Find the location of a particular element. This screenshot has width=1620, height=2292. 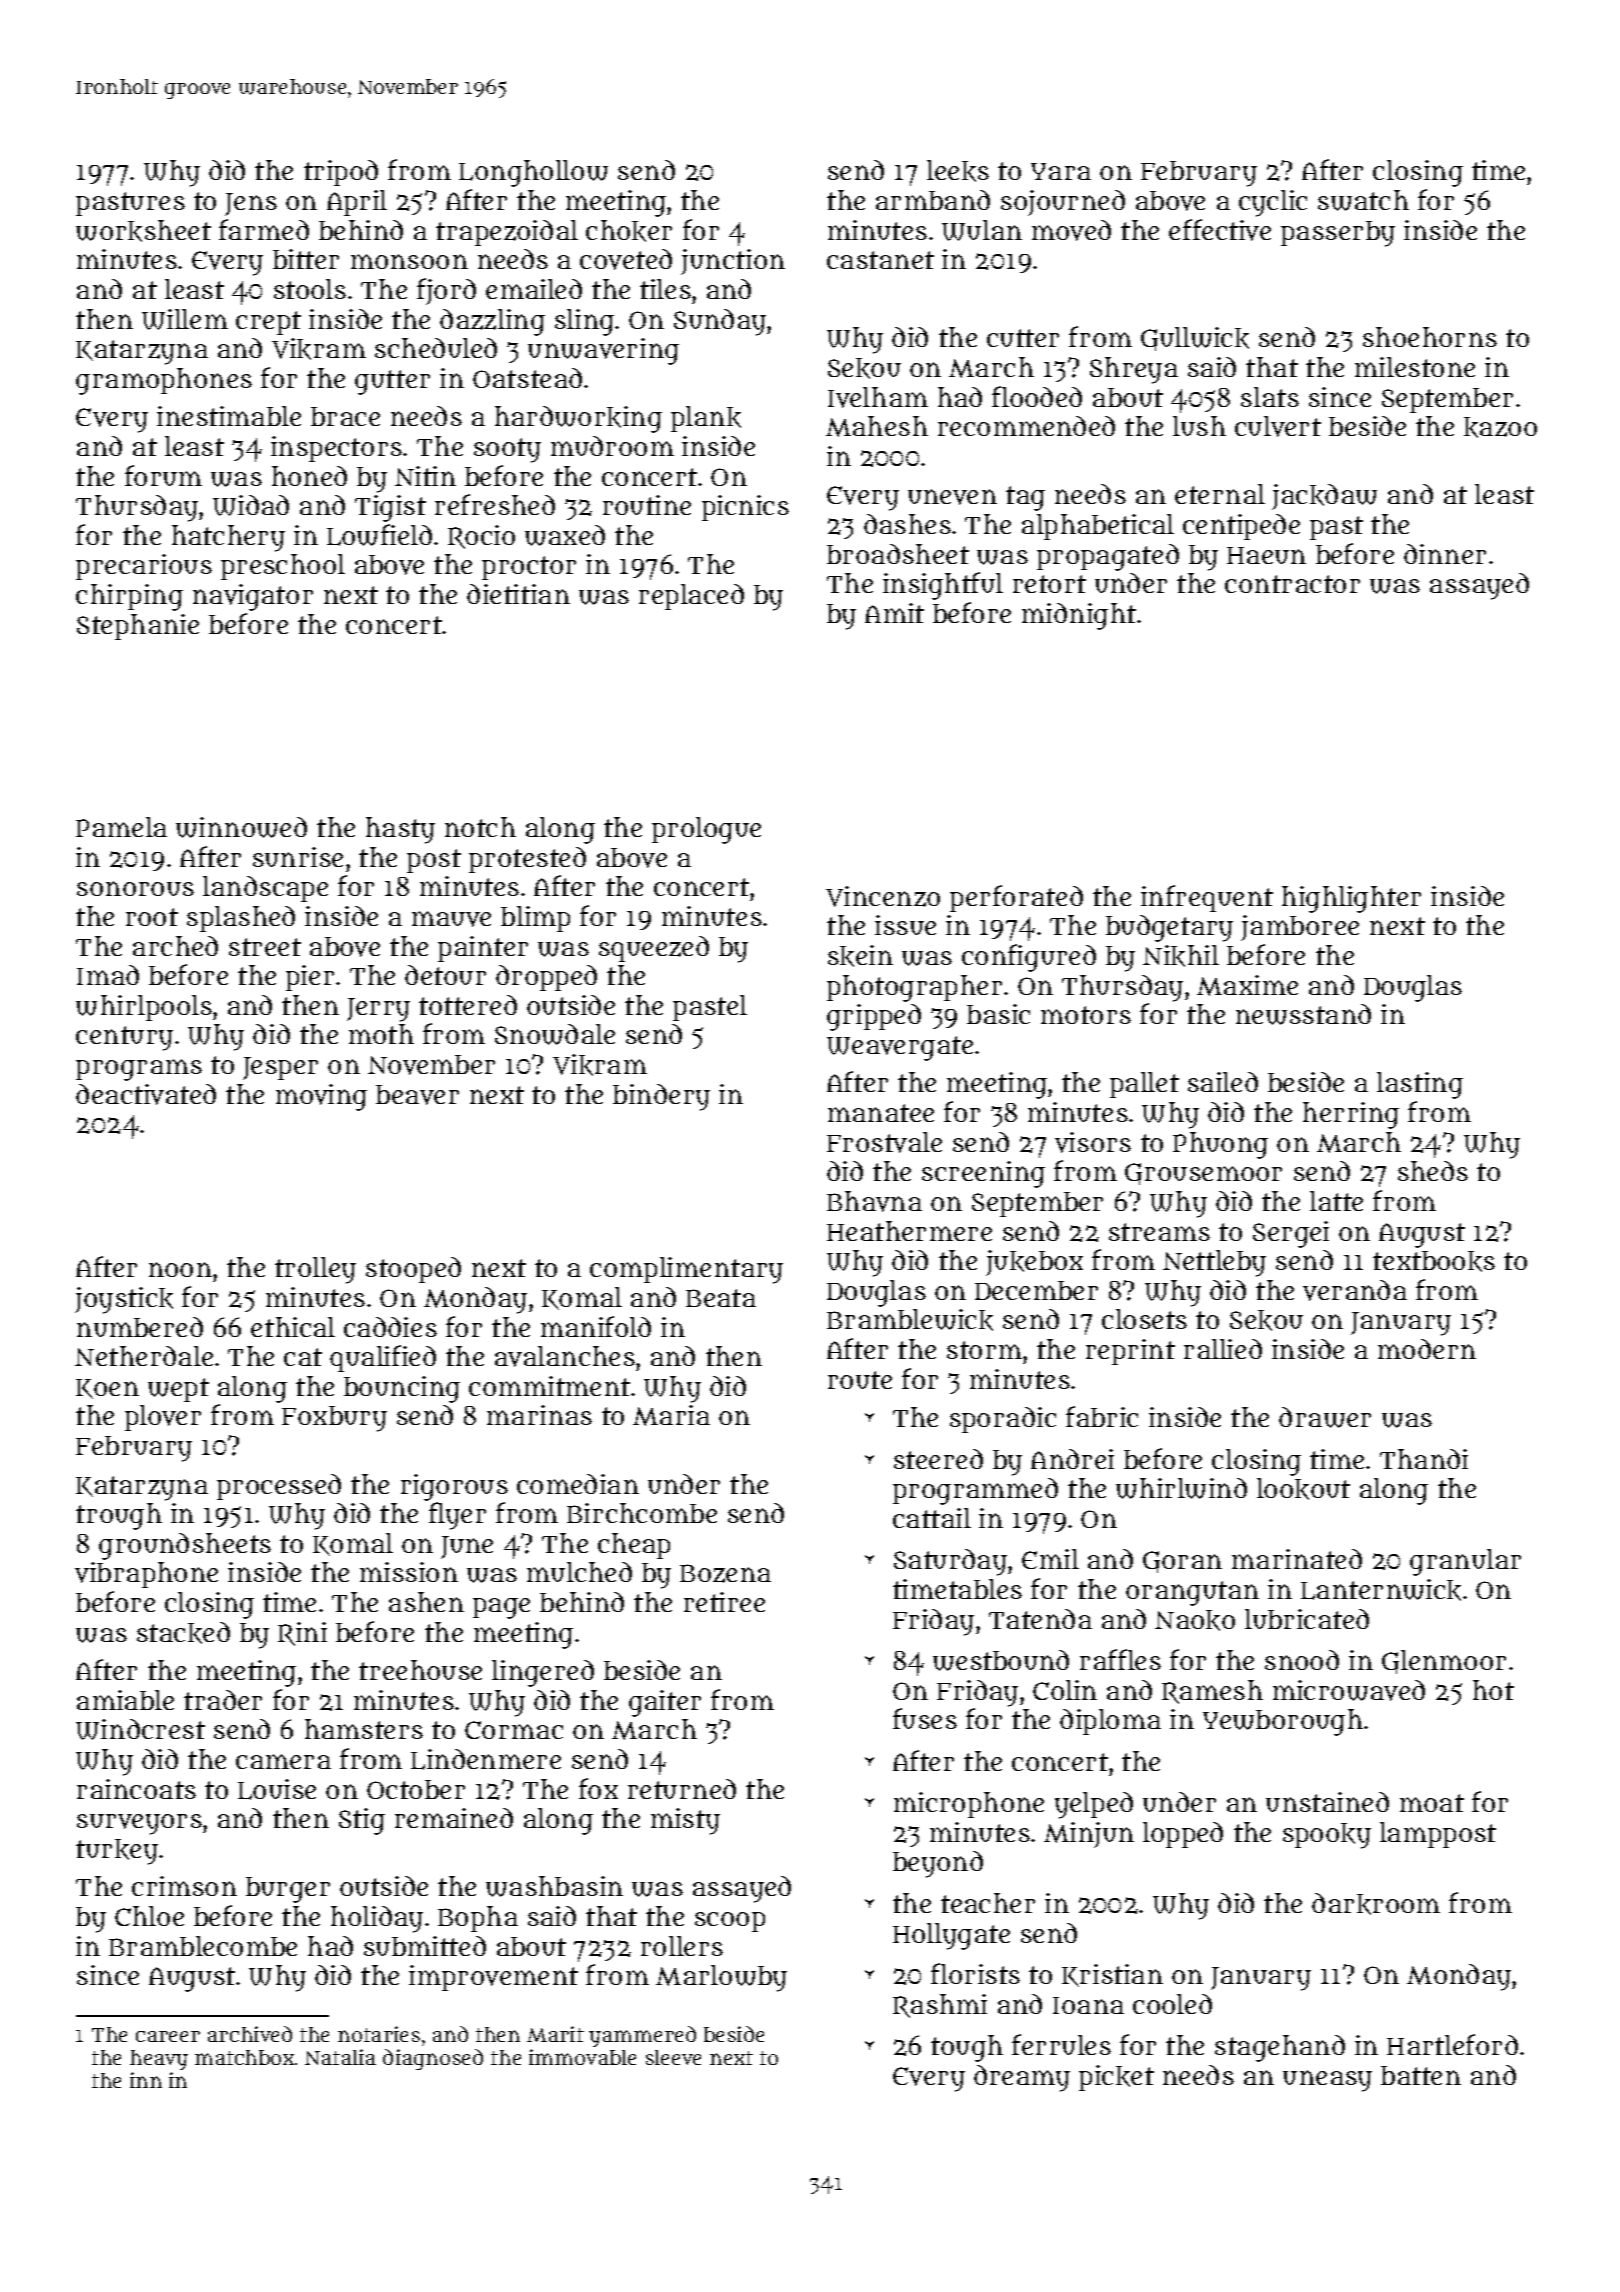

Maria is located at coordinates (671, 1415).
